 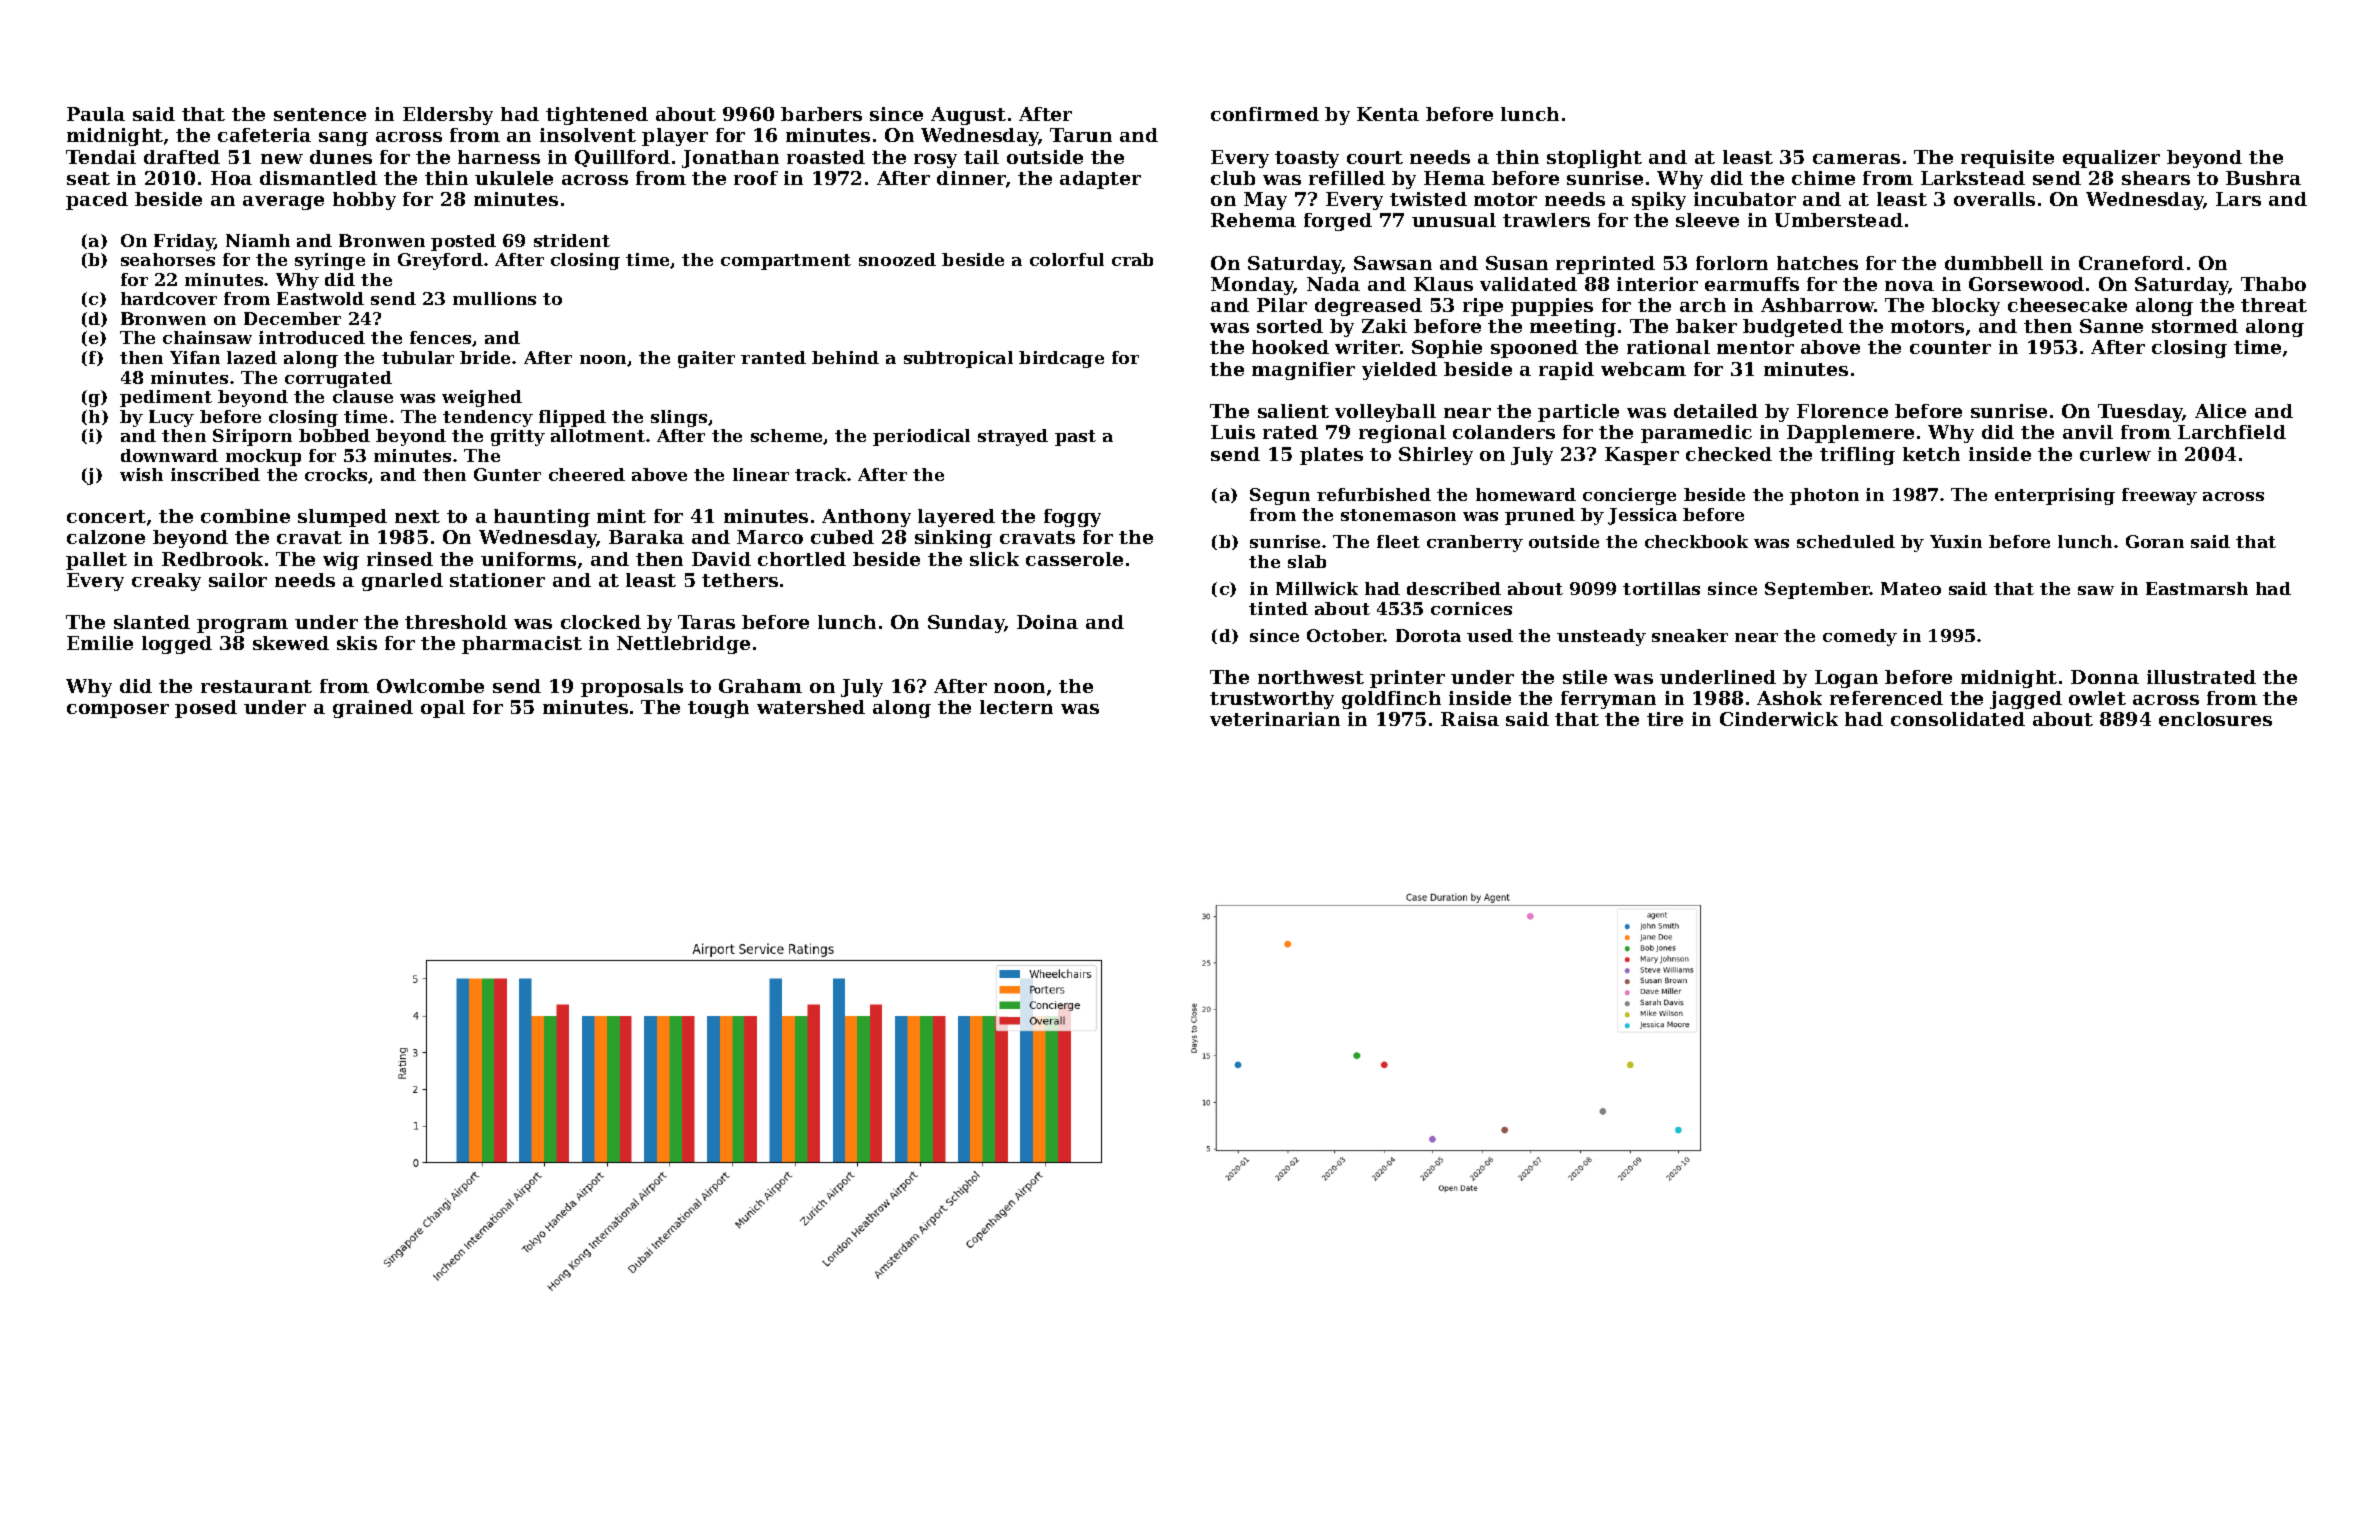 What do you see at coordinates (621, 516) in the image?
I see `mint` at bounding box center [621, 516].
